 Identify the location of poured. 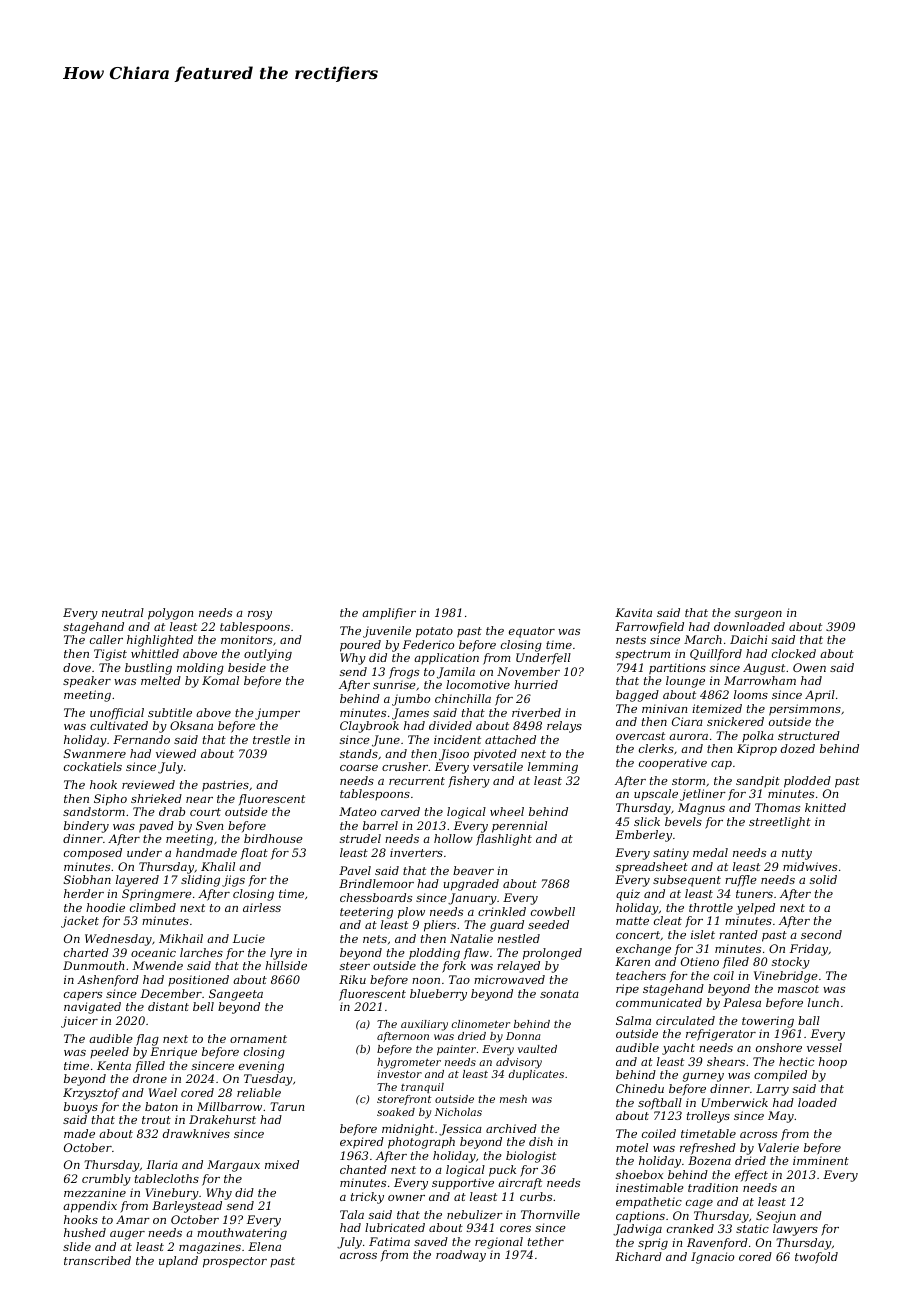
(360, 646).
